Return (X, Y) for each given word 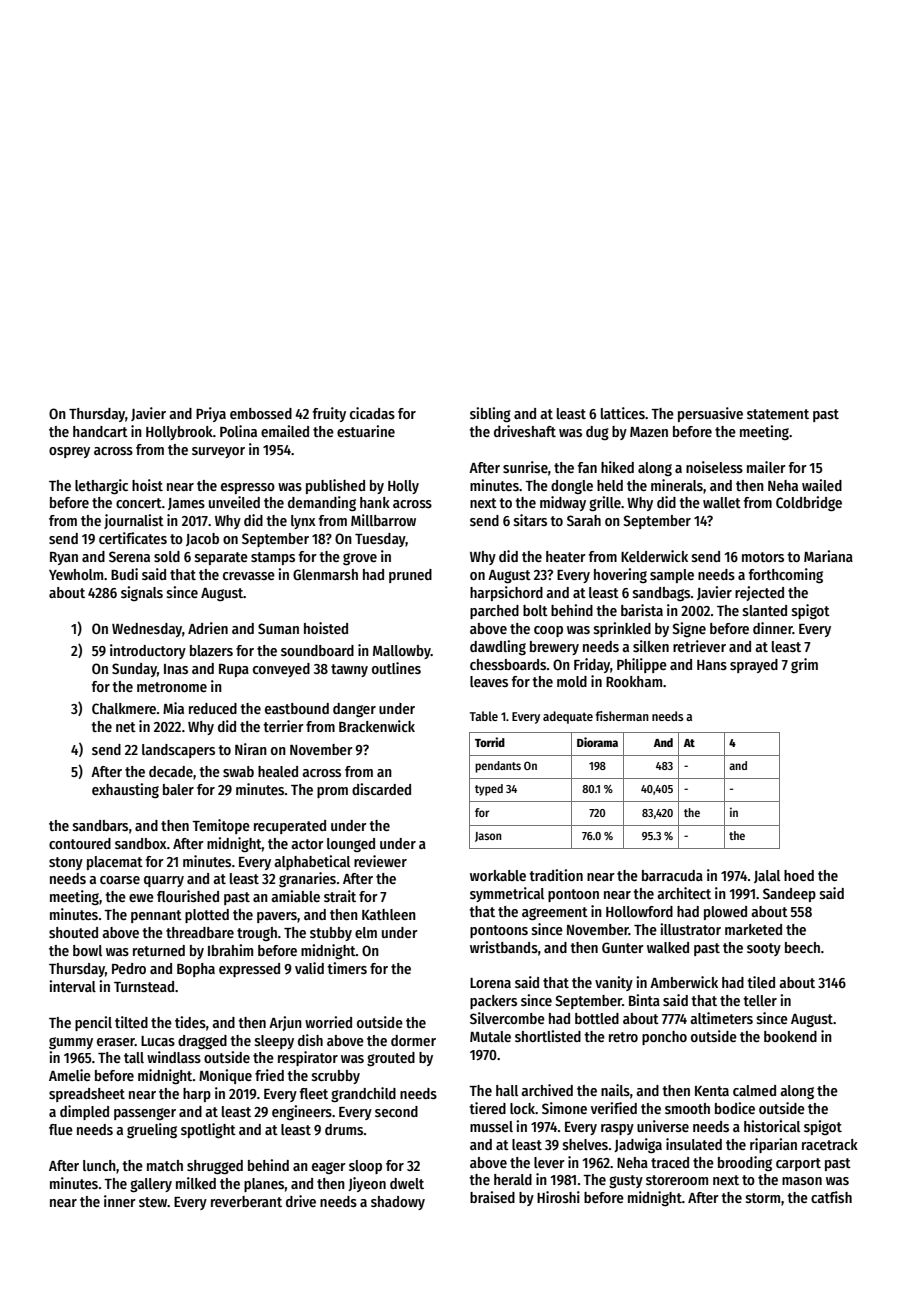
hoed (799, 875)
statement (778, 414)
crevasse (249, 576)
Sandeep (789, 895)
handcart (100, 431)
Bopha (196, 970)
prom (332, 792)
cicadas (372, 413)
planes (264, 1185)
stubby (331, 934)
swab (238, 771)
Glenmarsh (325, 574)
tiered (487, 1108)
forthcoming (785, 575)
